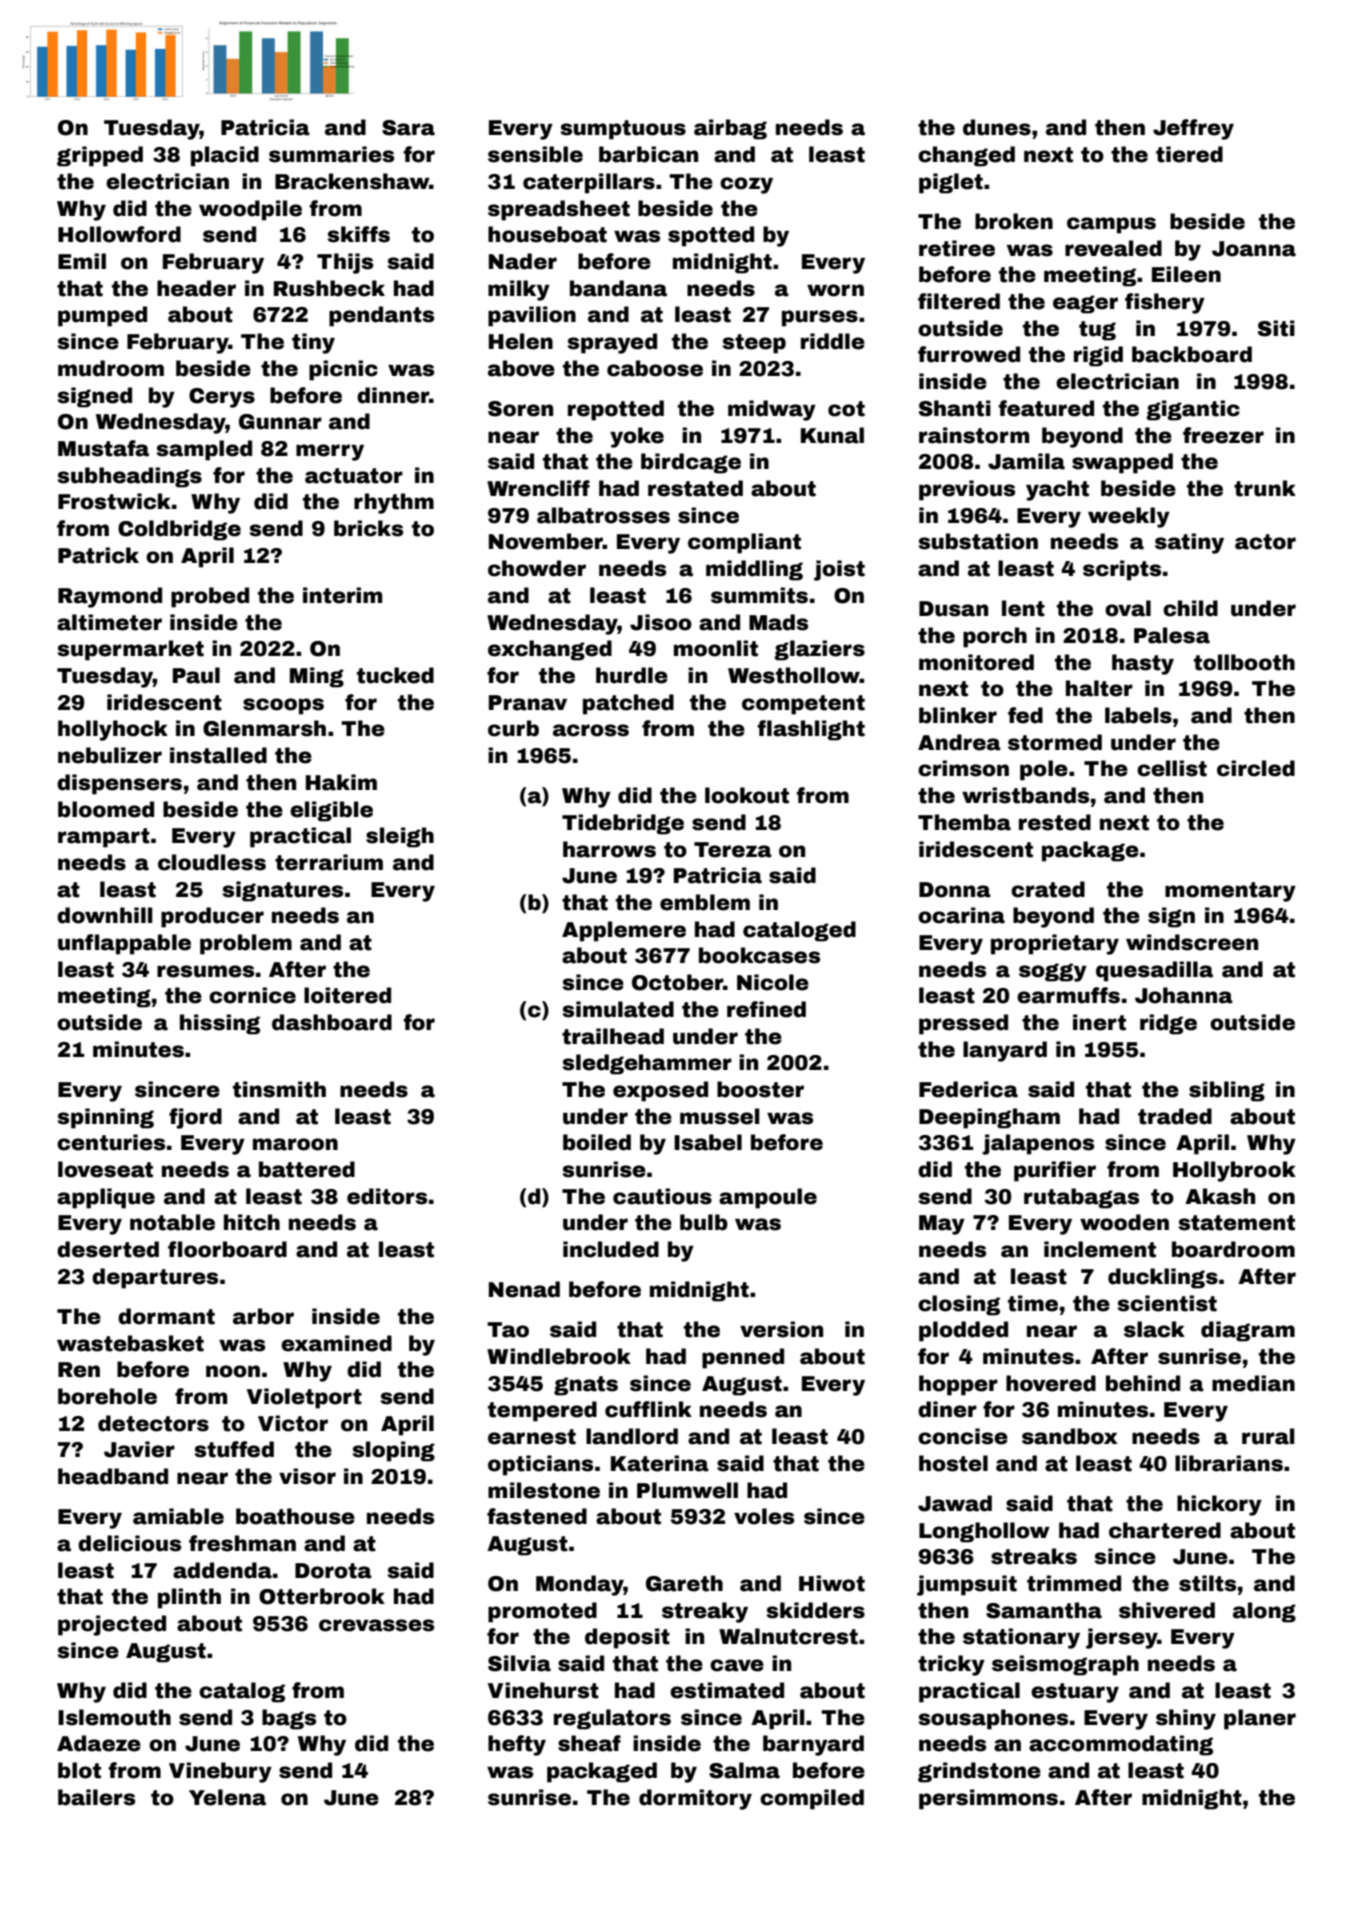 This image has width=1353, height=1914. Describe the element at coordinates (711, 236) in the image. I see `spotted` at that location.
